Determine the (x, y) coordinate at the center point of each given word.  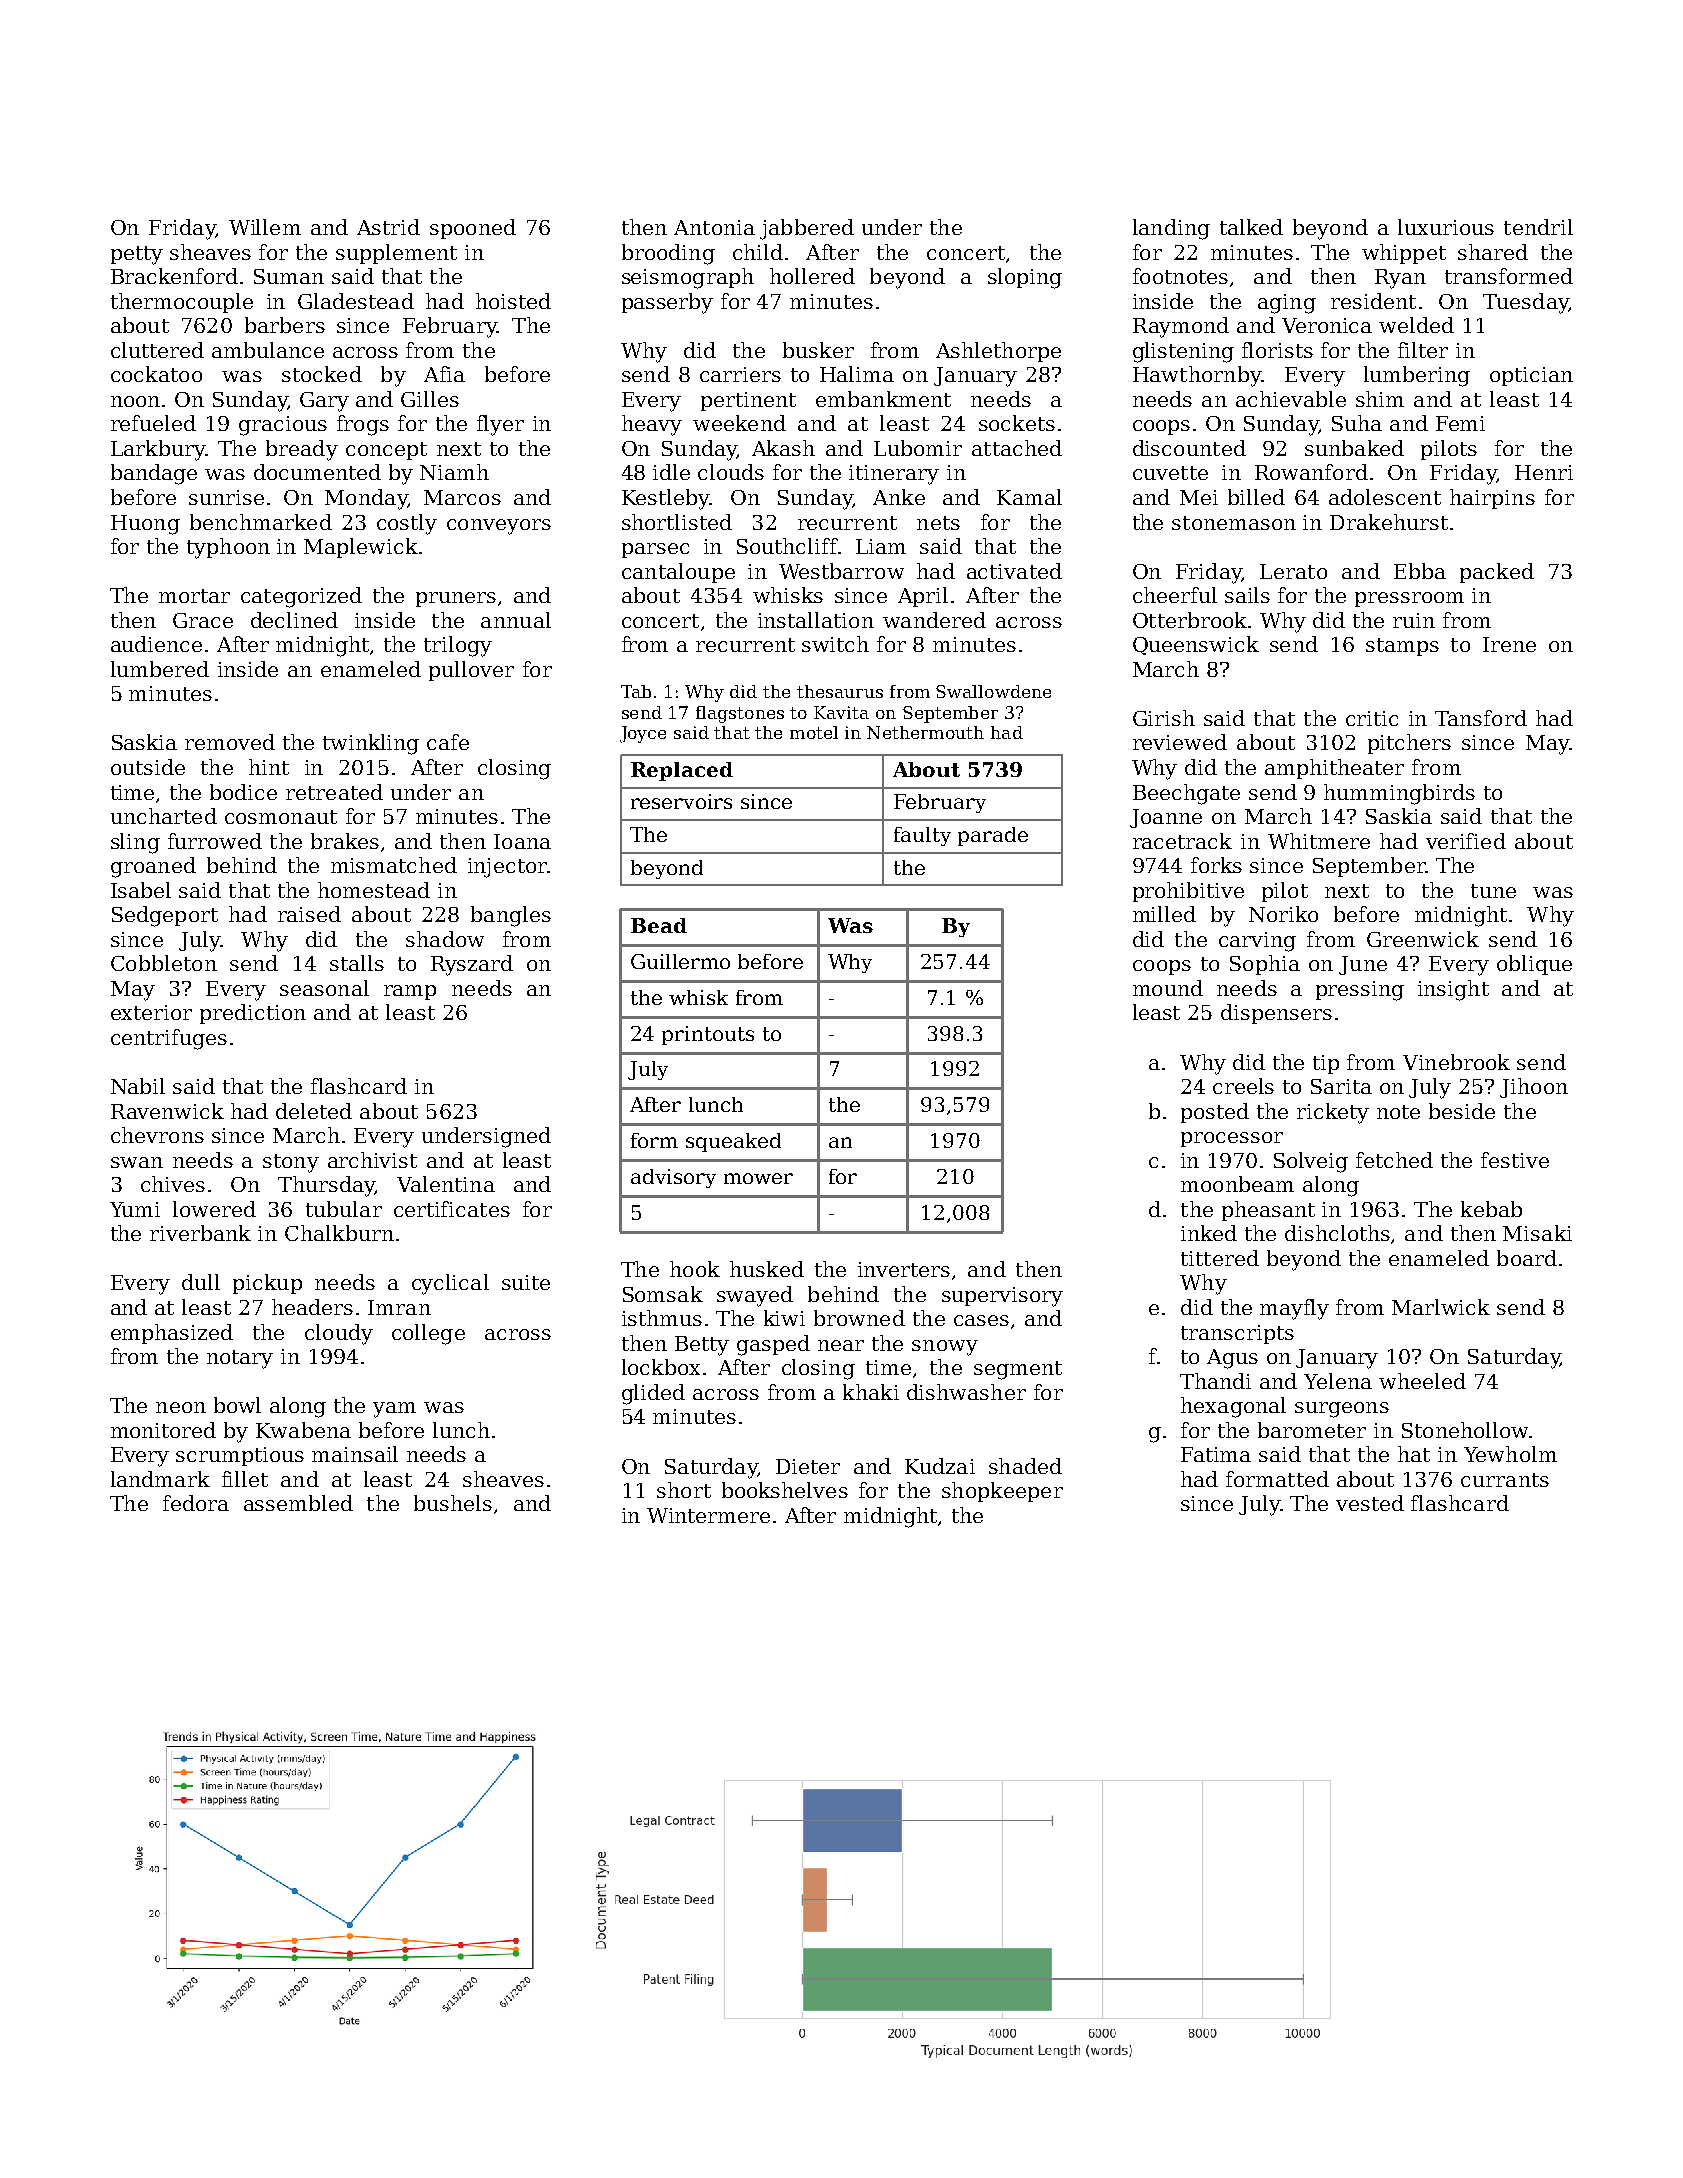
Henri (1544, 472)
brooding (668, 254)
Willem (265, 227)
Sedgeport (165, 916)
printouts (708, 1035)
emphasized (172, 1334)
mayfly (1294, 1309)
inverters (904, 1269)
